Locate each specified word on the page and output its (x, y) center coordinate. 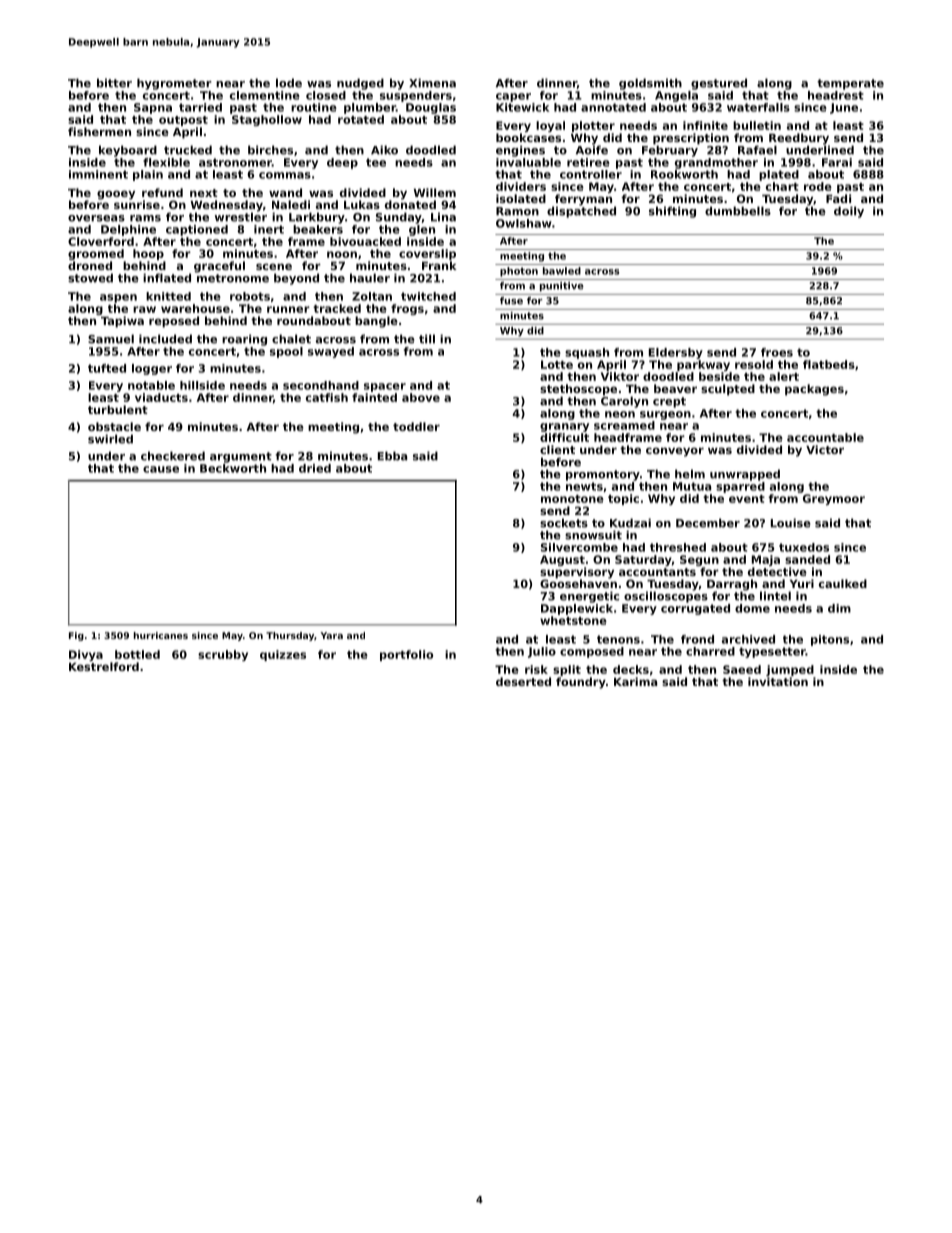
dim (839, 608)
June (844, 108)
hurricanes (161, 635)
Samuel (111, 339)
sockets (564, 523)
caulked (843, 583)
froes (777, 352)
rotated (361, 119)
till (427, 339)
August (562, 560)
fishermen (99, 131)
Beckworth (233, 468)
